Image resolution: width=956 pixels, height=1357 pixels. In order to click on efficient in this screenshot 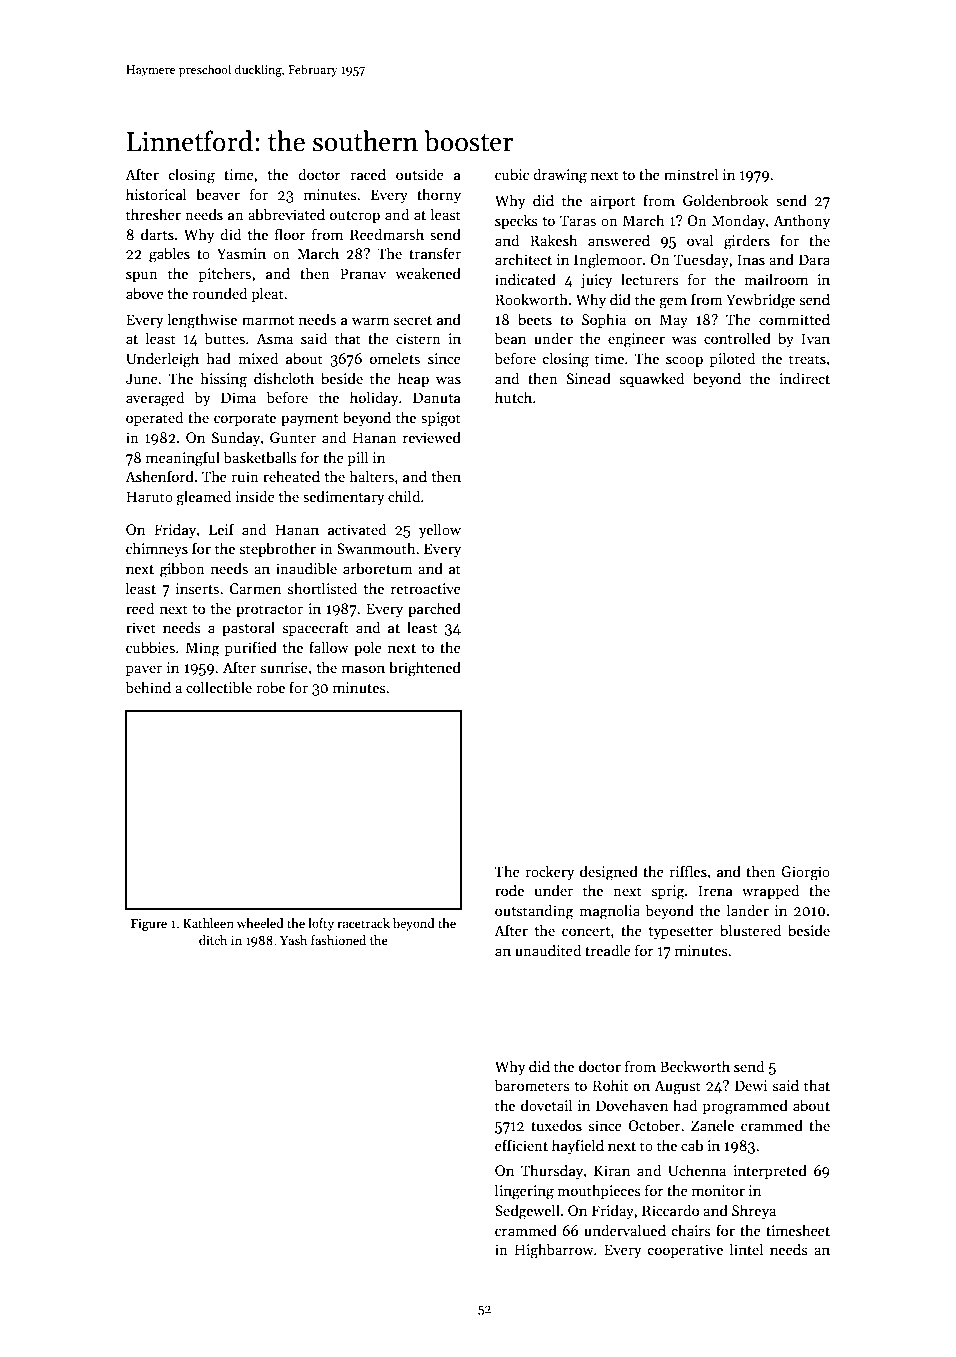, I will do `click(521, 1145)`.
